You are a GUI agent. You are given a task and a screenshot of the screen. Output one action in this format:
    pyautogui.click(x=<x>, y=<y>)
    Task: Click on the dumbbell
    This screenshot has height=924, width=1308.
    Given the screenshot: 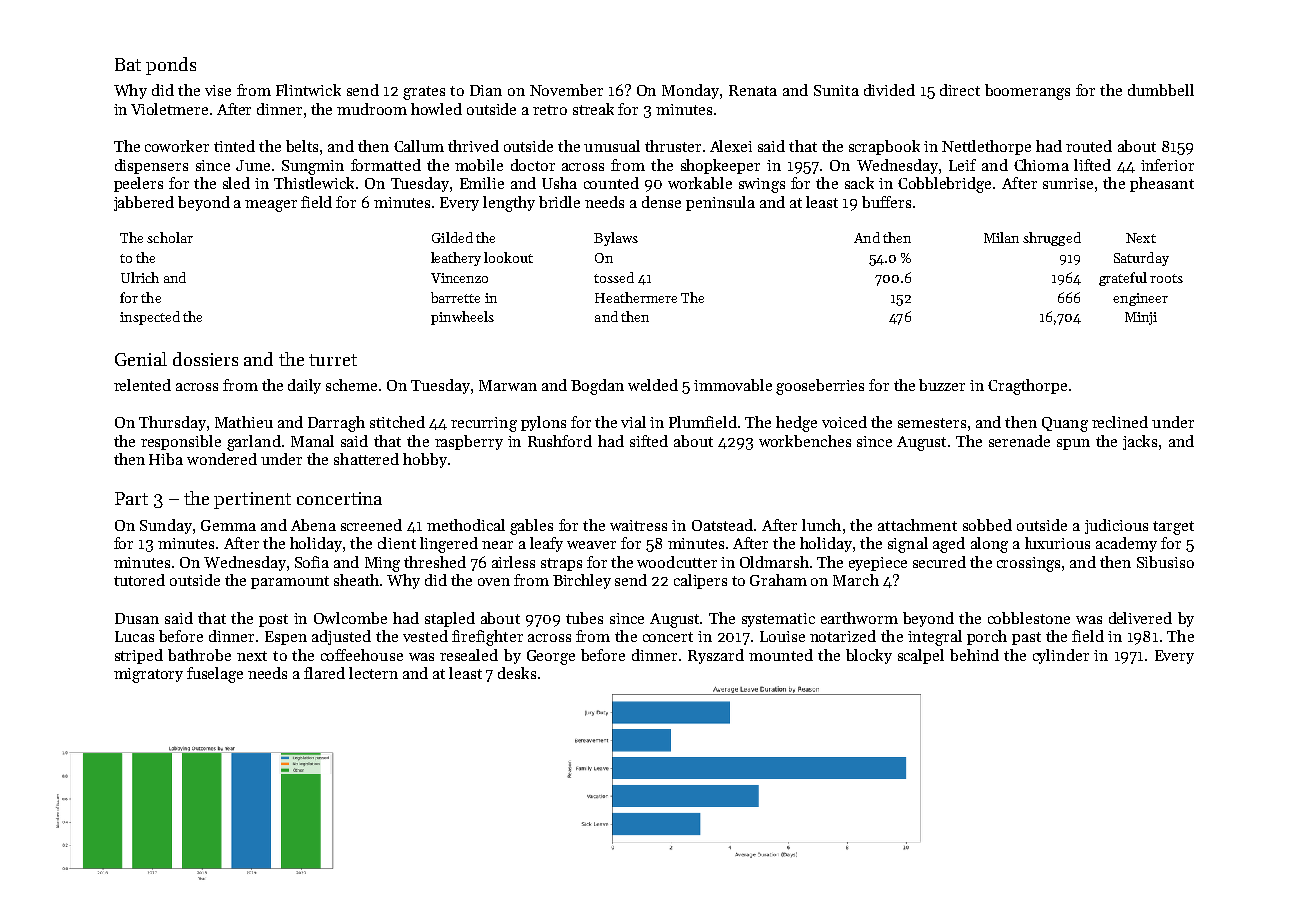 What is the action you would take?
    pyautogui.click(x=1161, y=90)
